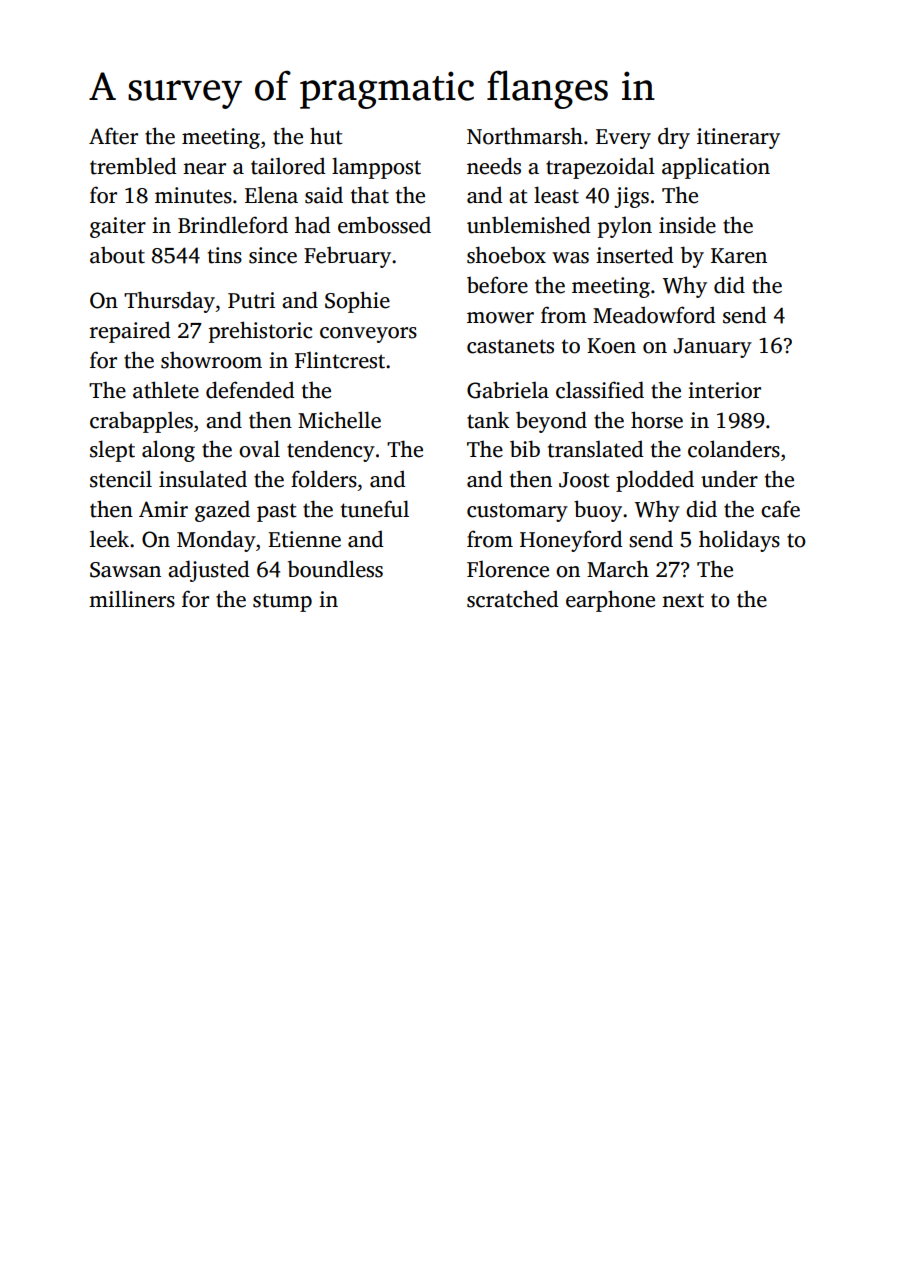 This screenshot has height=1276, width=900. Describe the element at coordinates (729, 479) in the screenshot. I see `under` at that location.
